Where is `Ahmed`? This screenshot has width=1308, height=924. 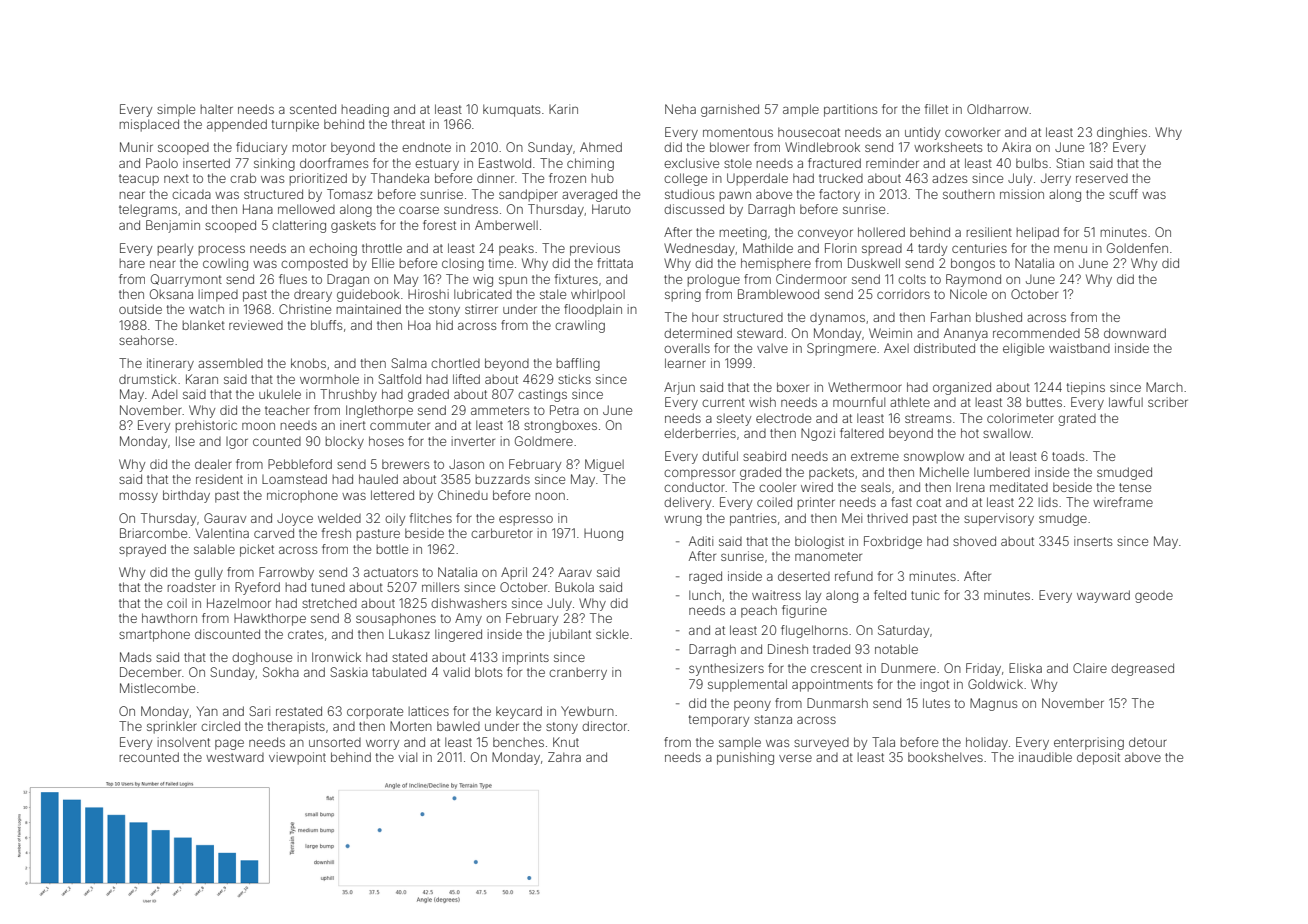
Ahmed is located at coordinates (601, 147).
